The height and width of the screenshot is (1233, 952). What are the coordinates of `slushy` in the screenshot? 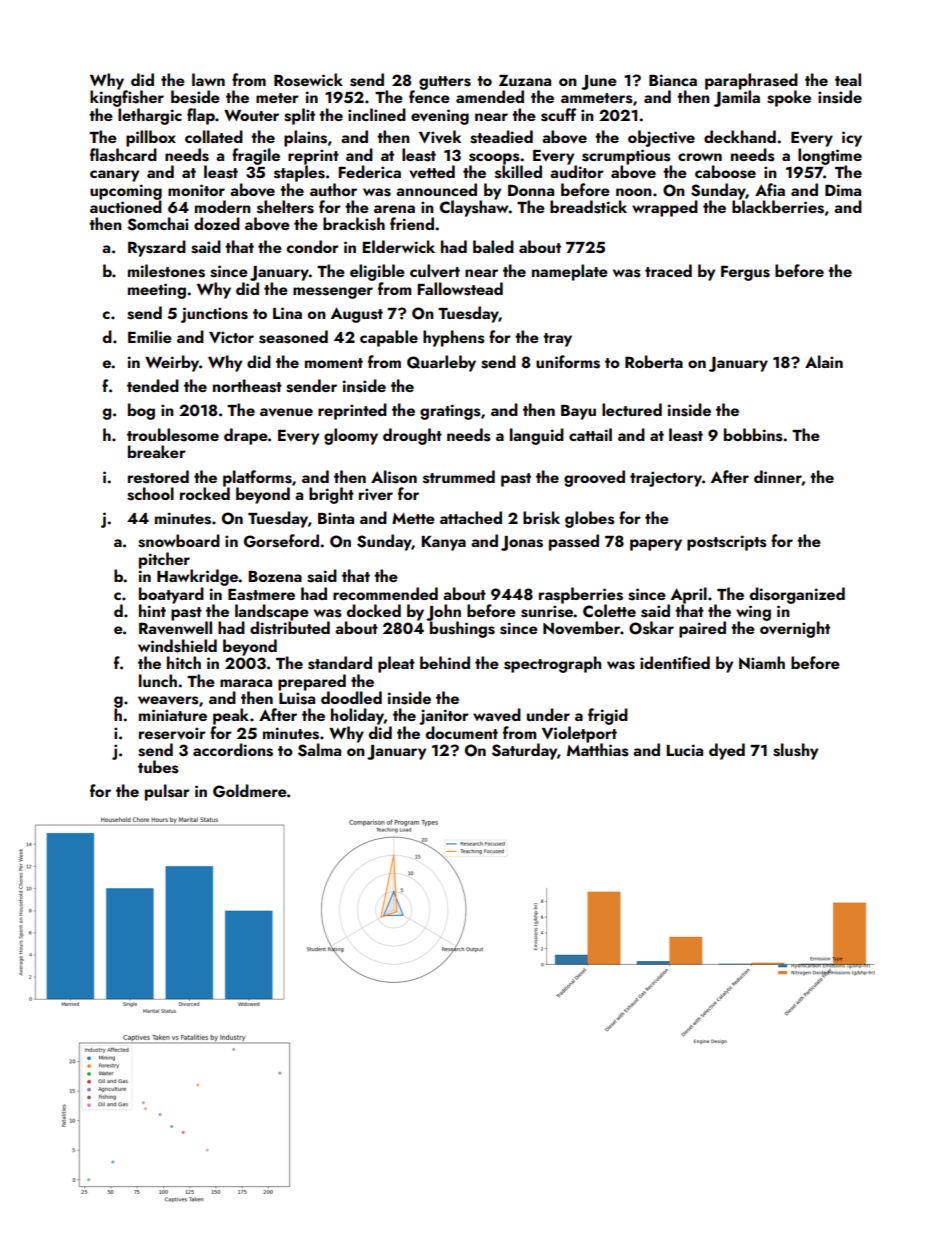 It's located at (795, 751).
